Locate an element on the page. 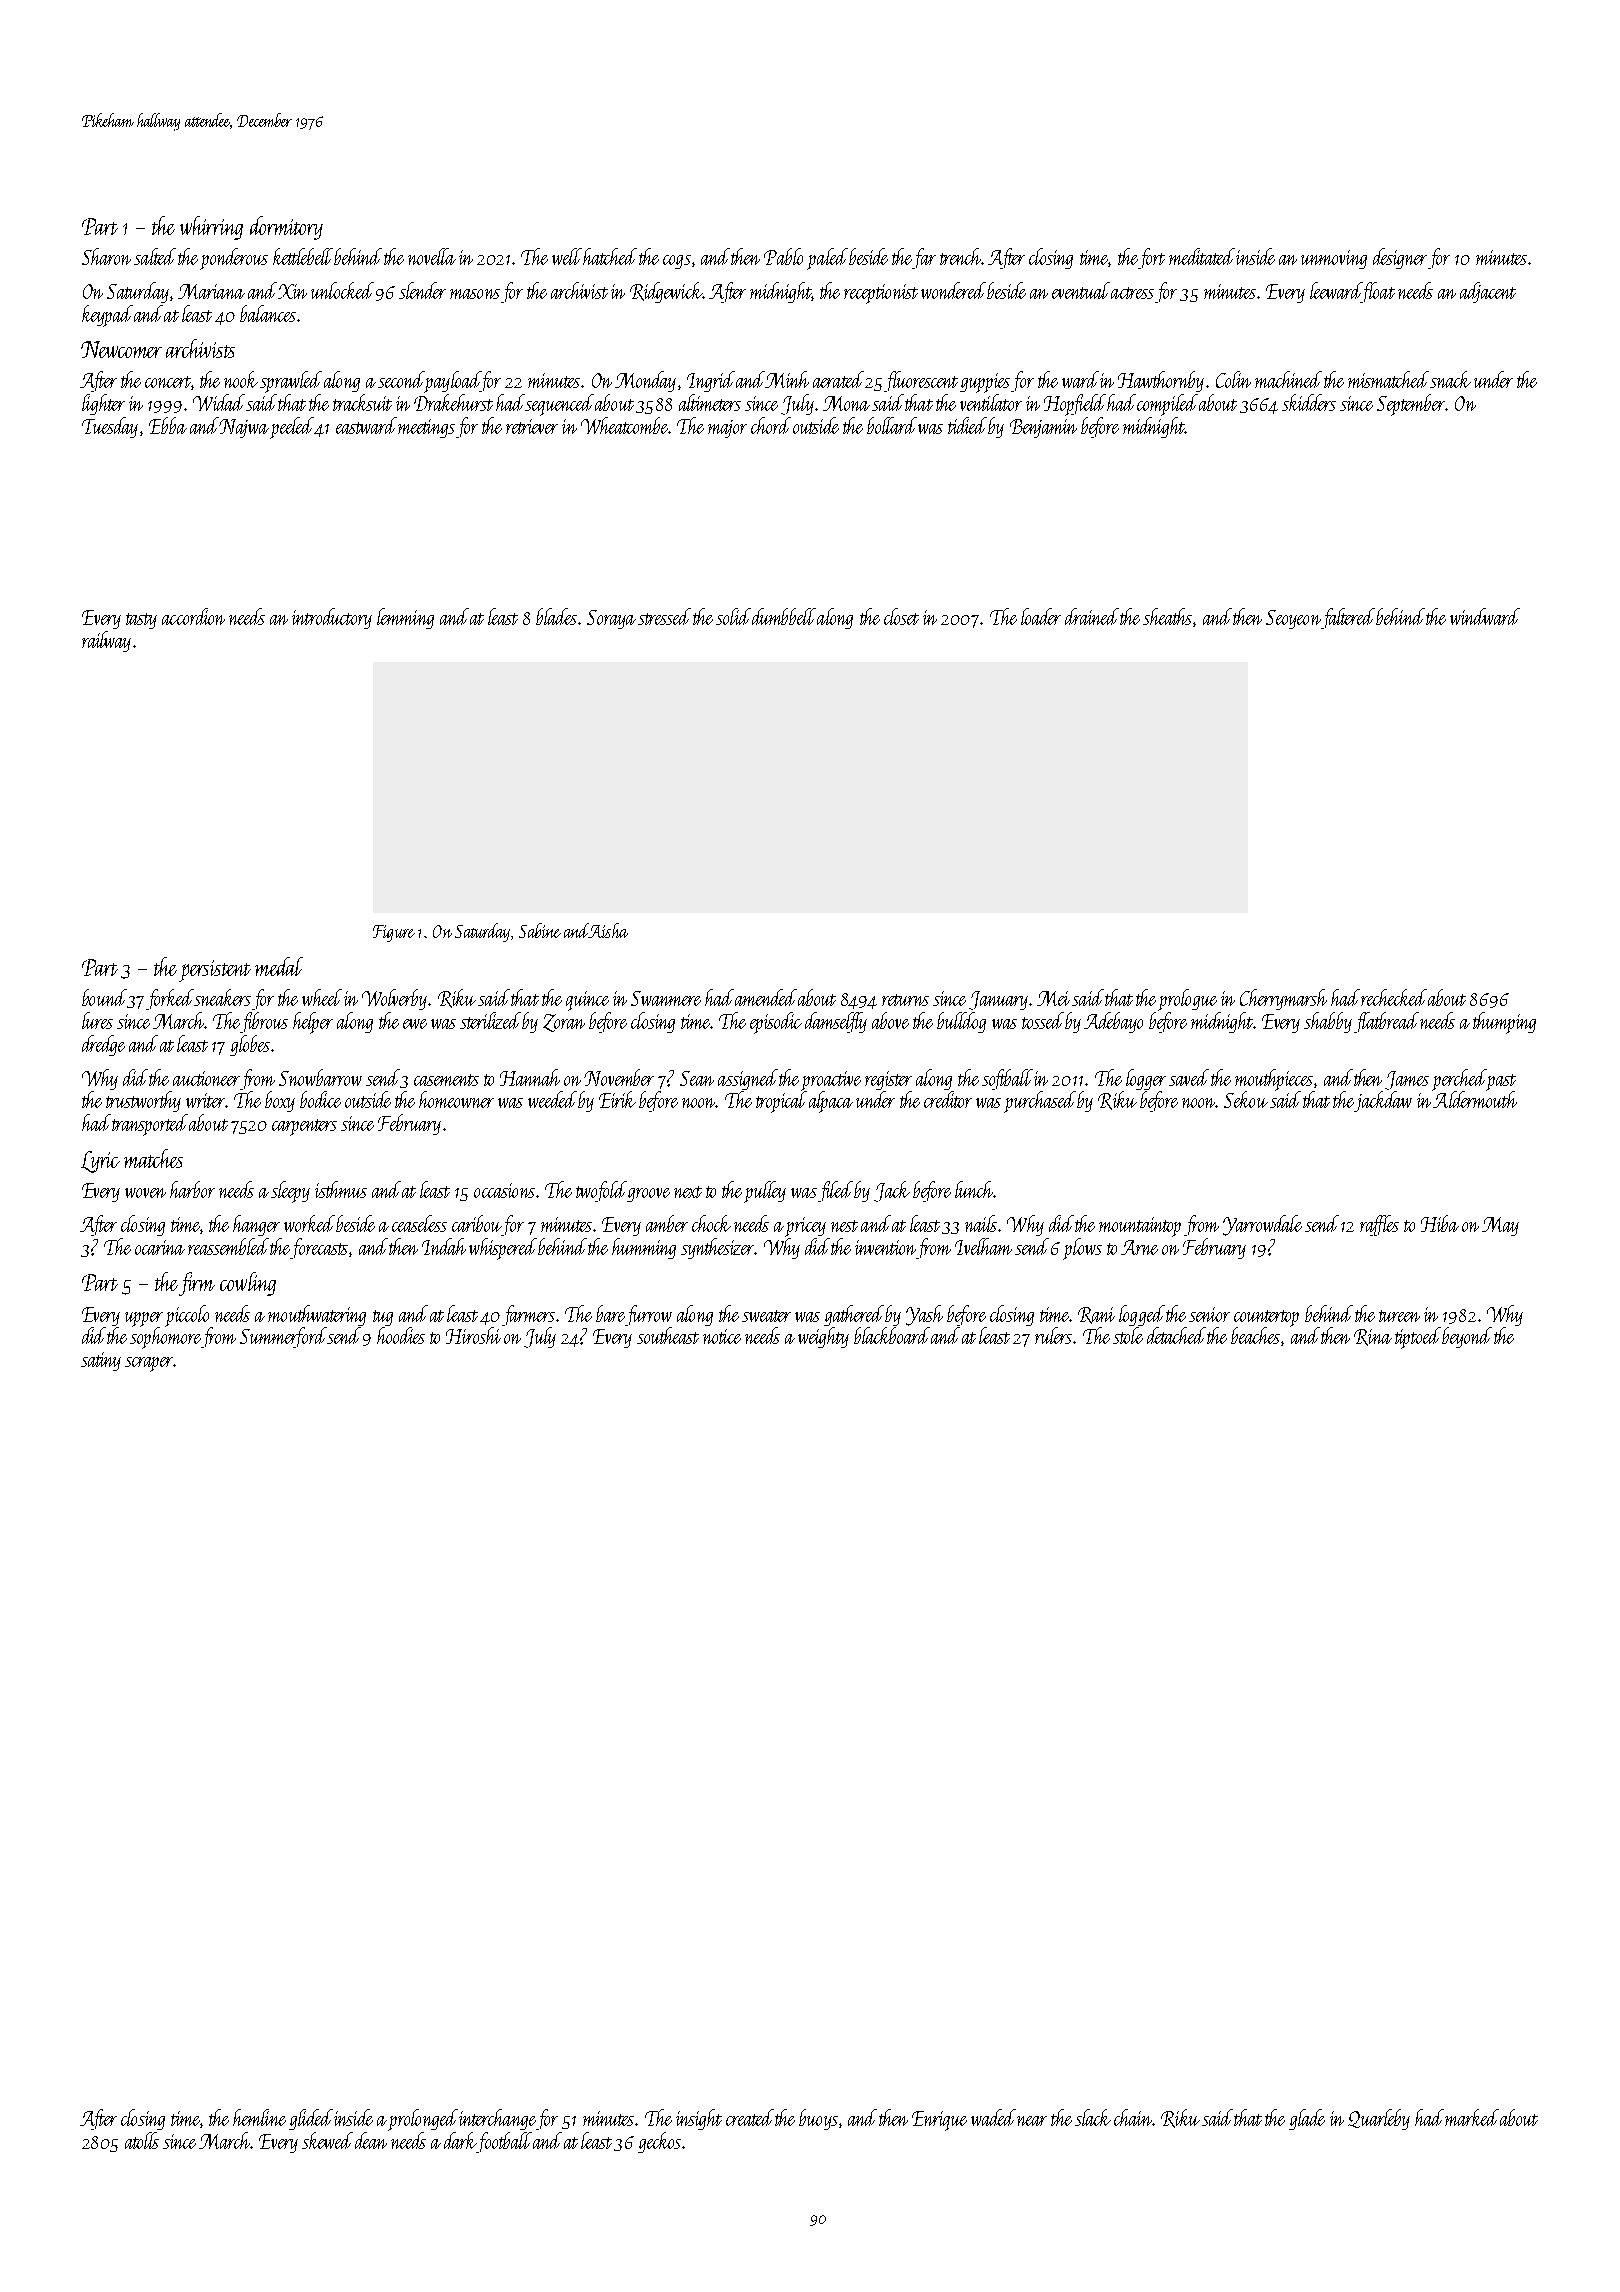  sheaths is located at coordinates (1167, 616).
